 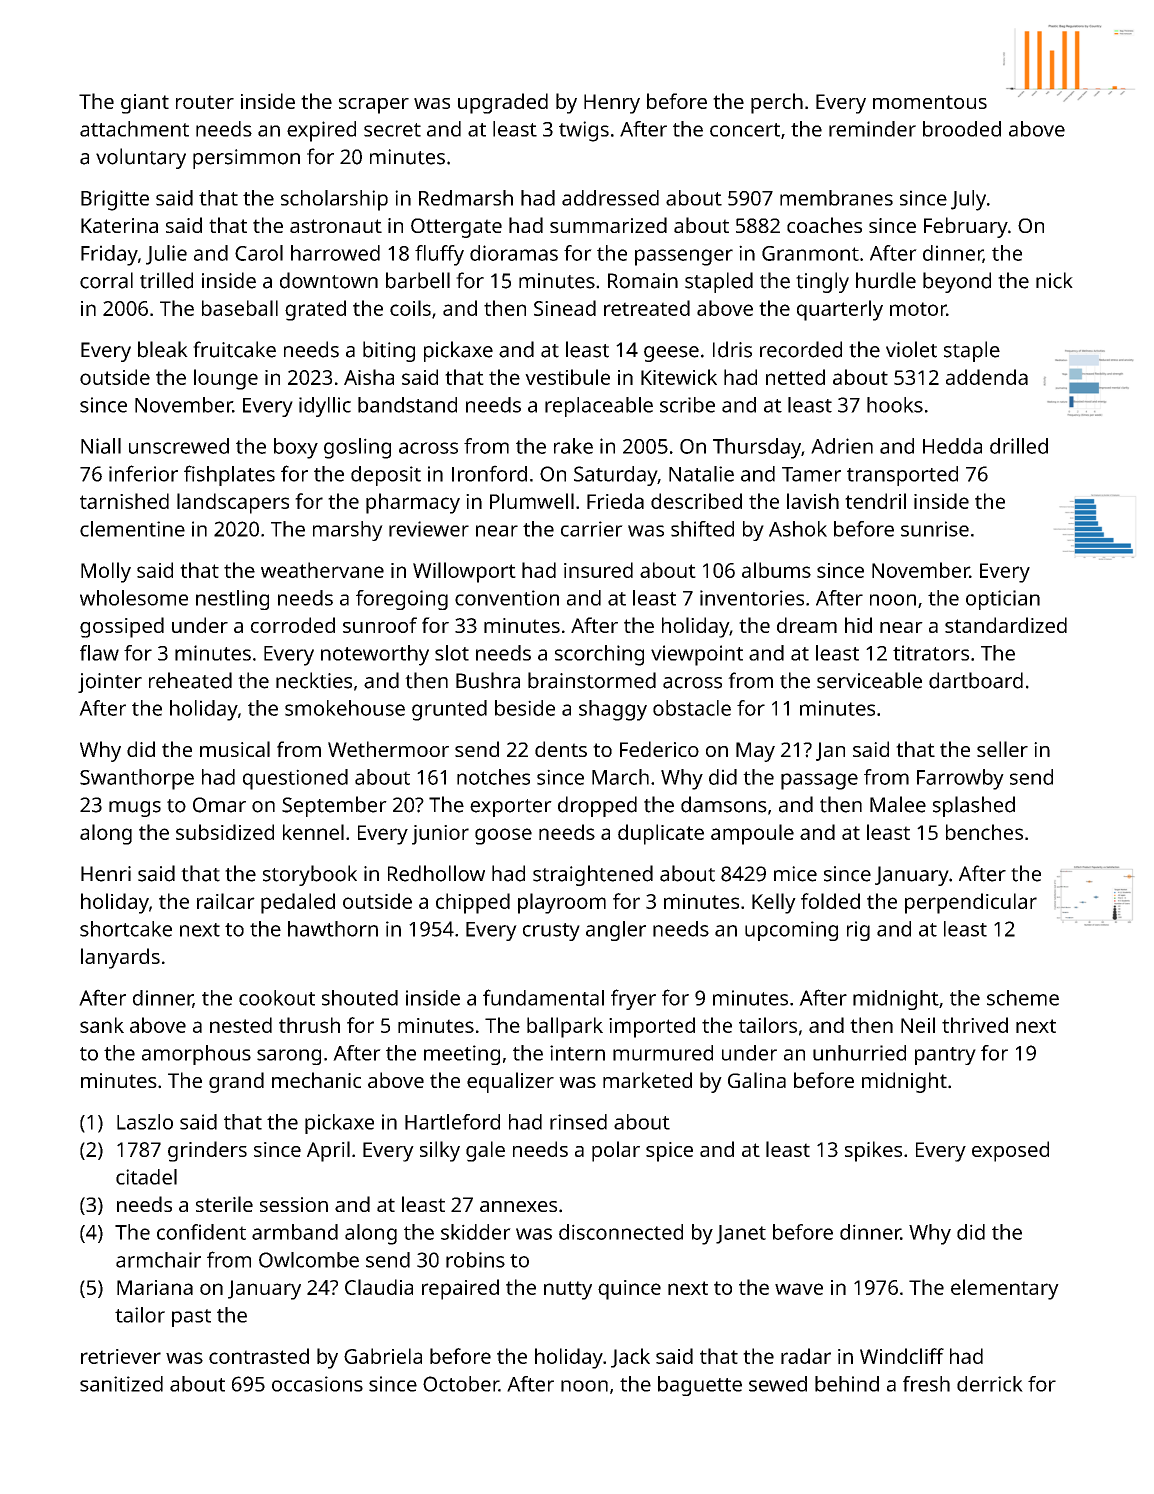 I want to click on reminder, so click(x=872, y=129).
